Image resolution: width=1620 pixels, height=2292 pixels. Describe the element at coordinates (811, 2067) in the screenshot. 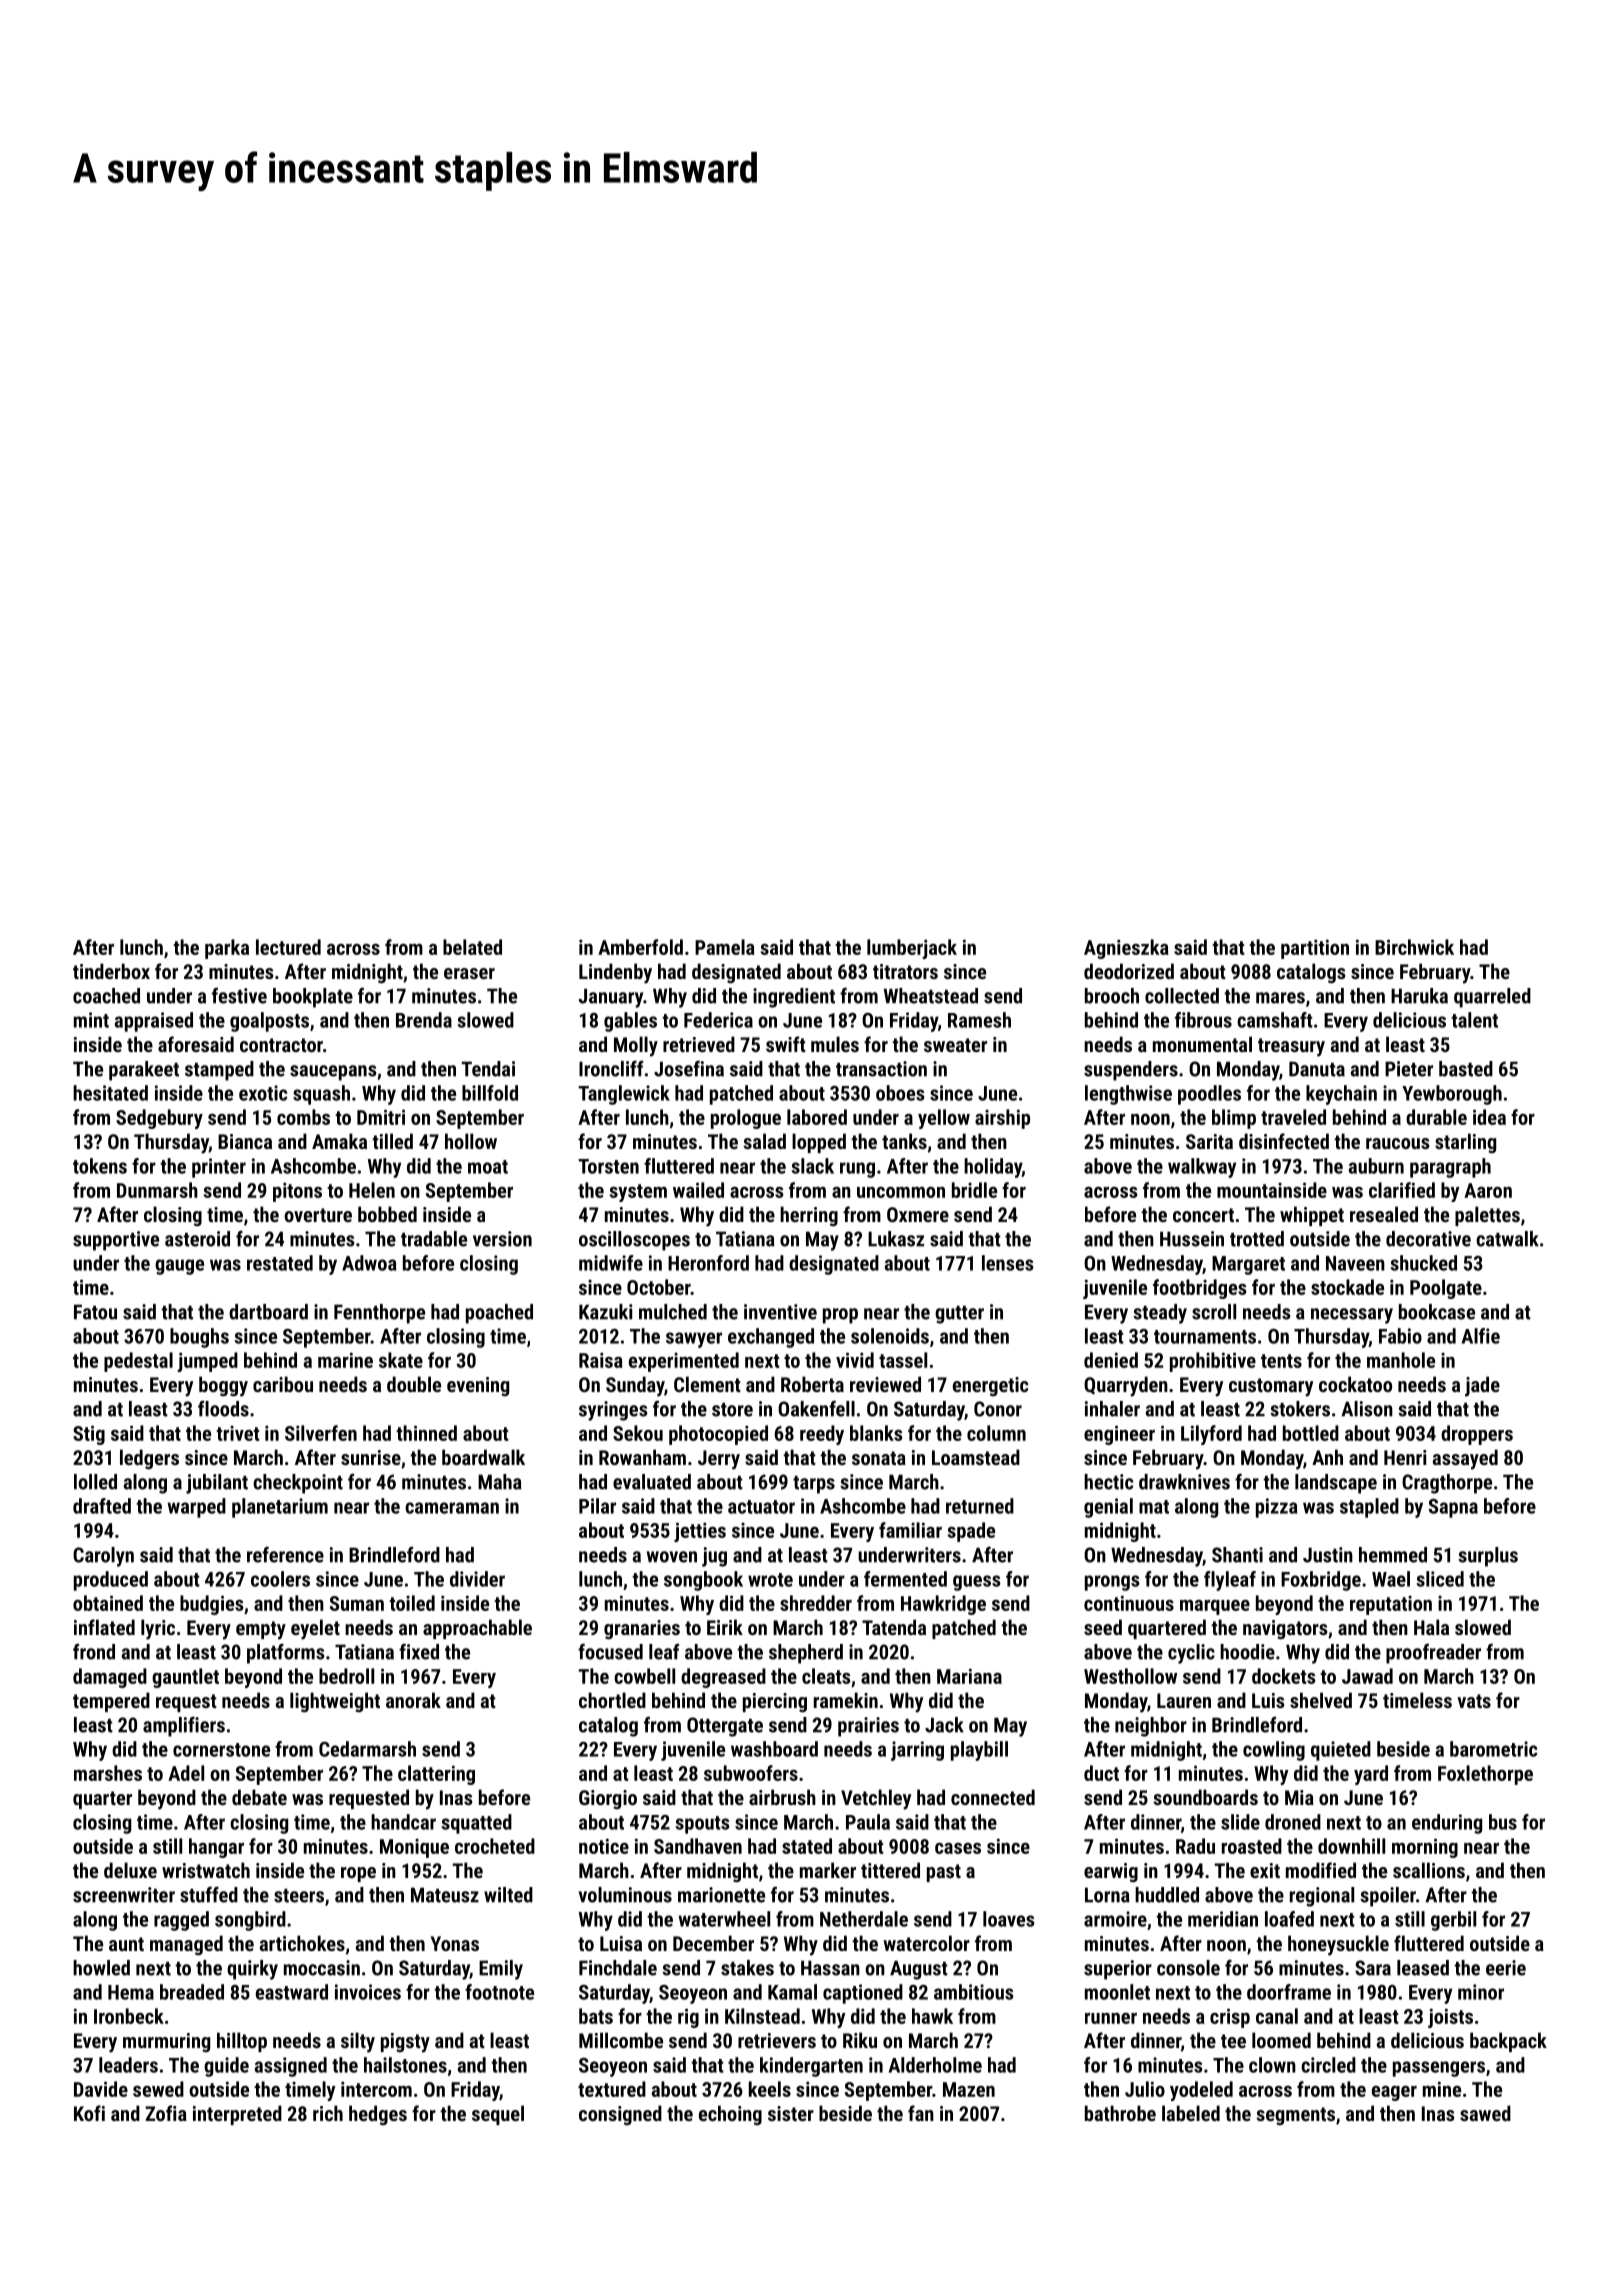

I see `kindergarten` at that location.
